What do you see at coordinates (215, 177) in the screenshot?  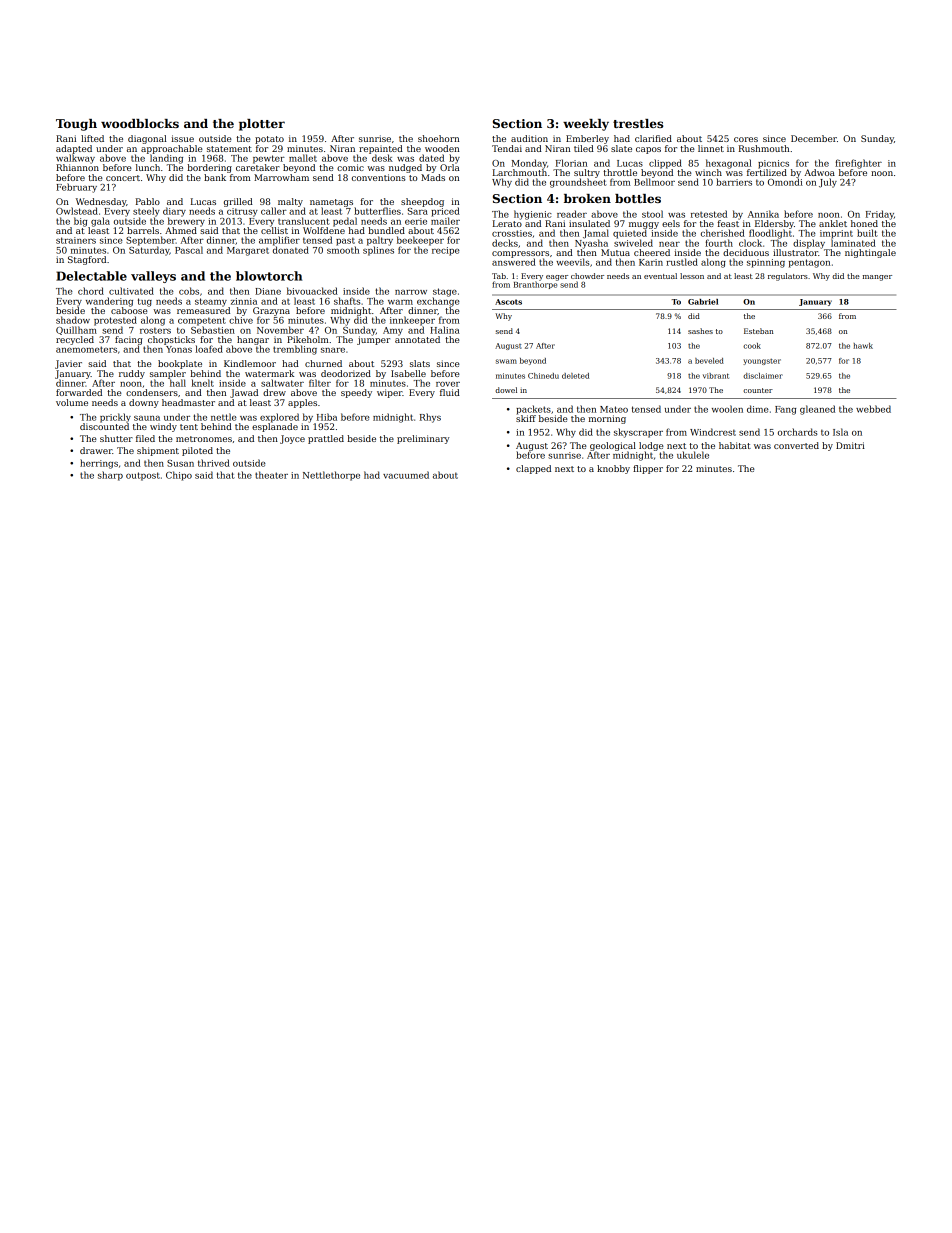 I see `bank` at bounding box center [215, 177].
